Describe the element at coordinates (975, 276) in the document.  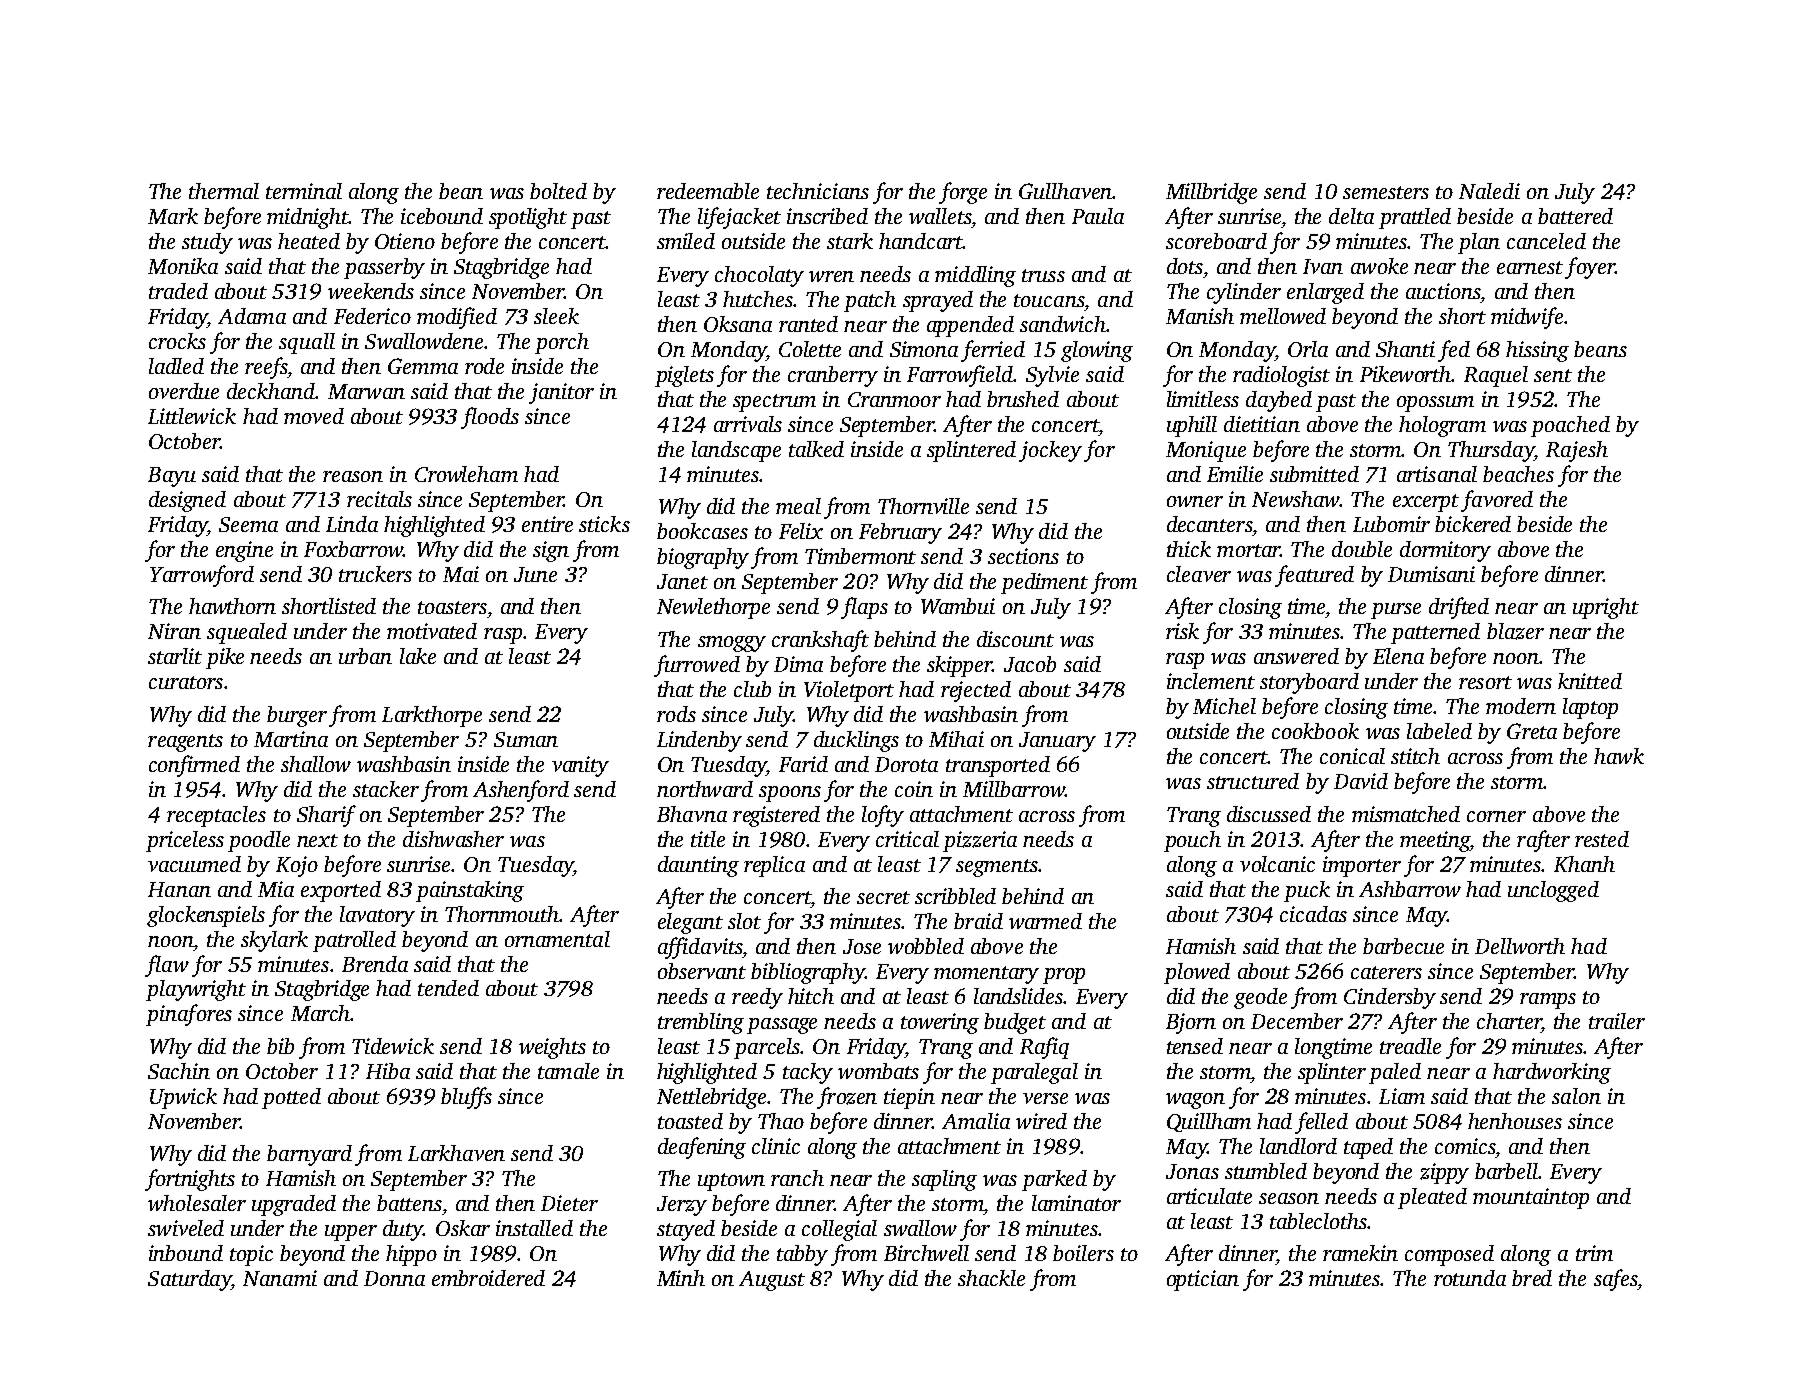
I see `middling` at that location.
